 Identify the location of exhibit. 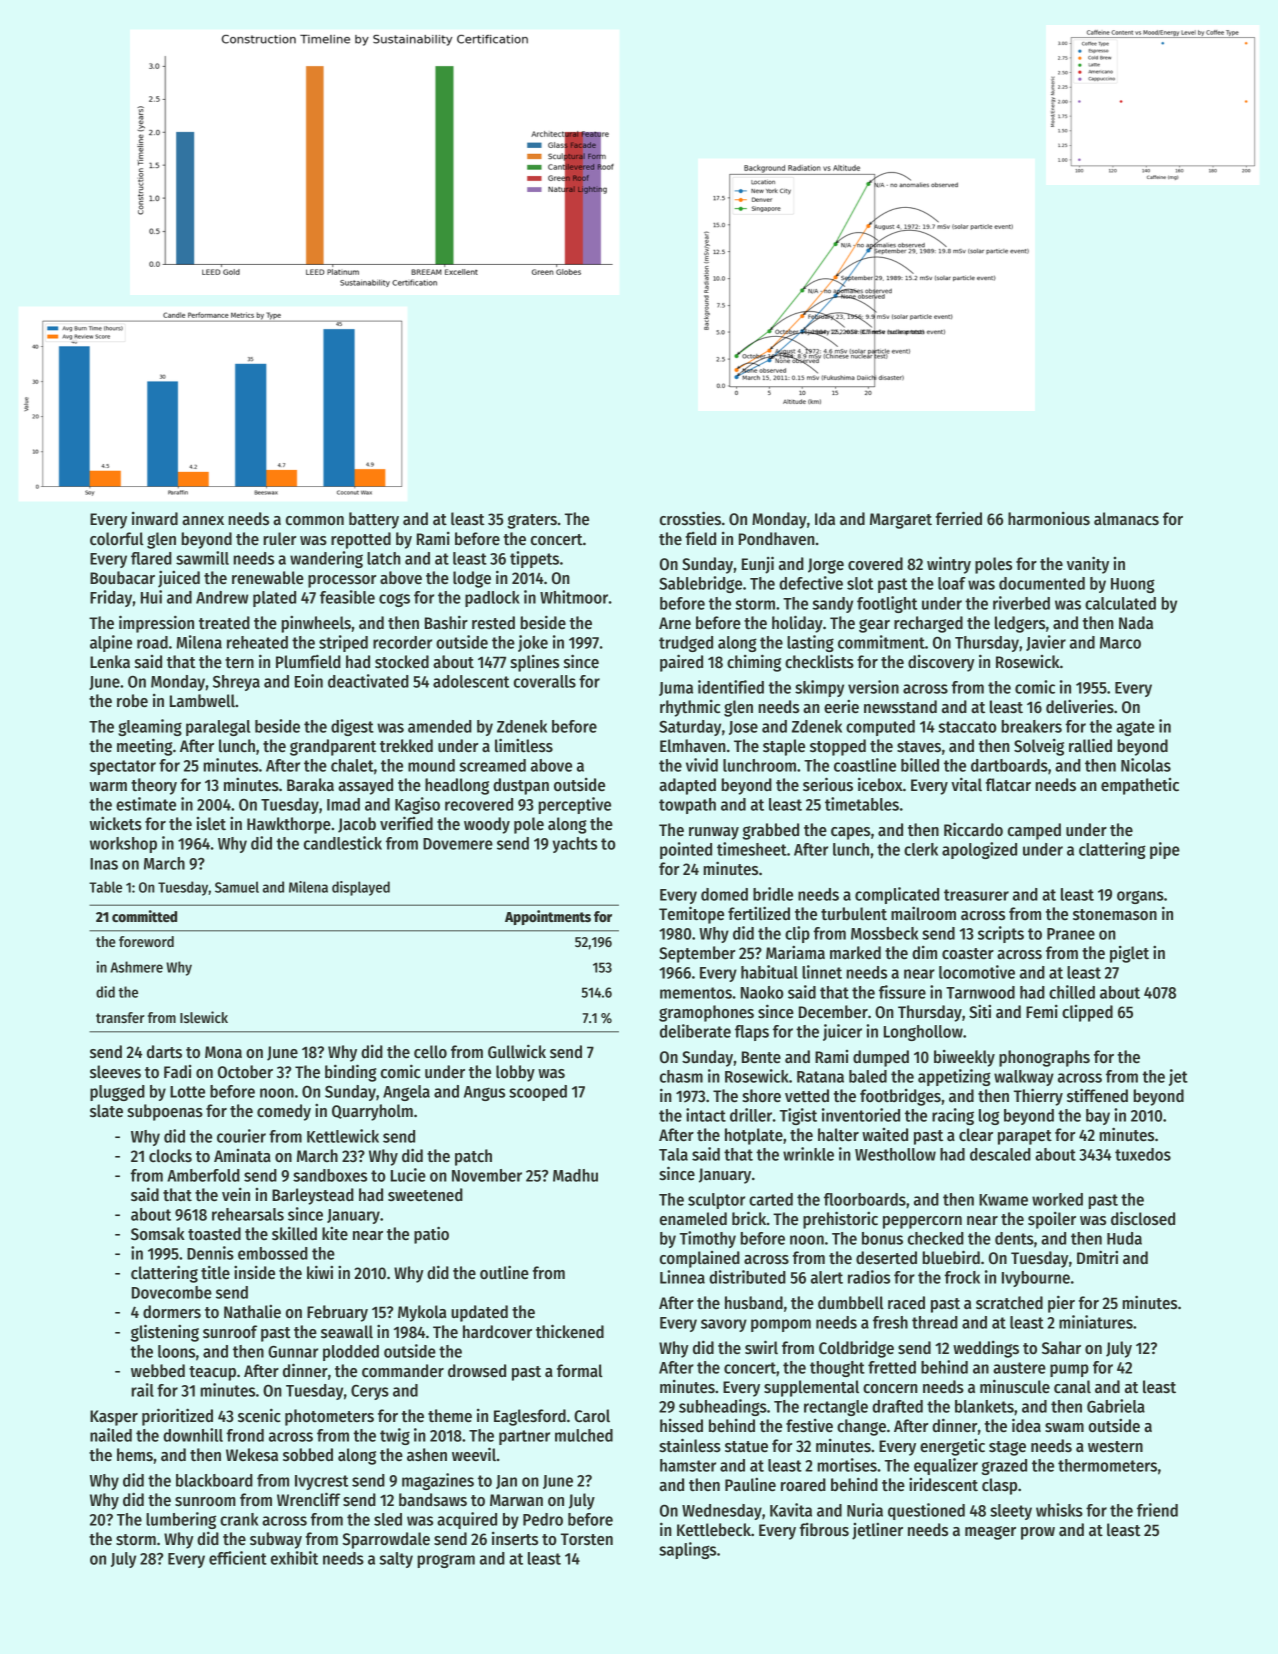
(294, 1558).
